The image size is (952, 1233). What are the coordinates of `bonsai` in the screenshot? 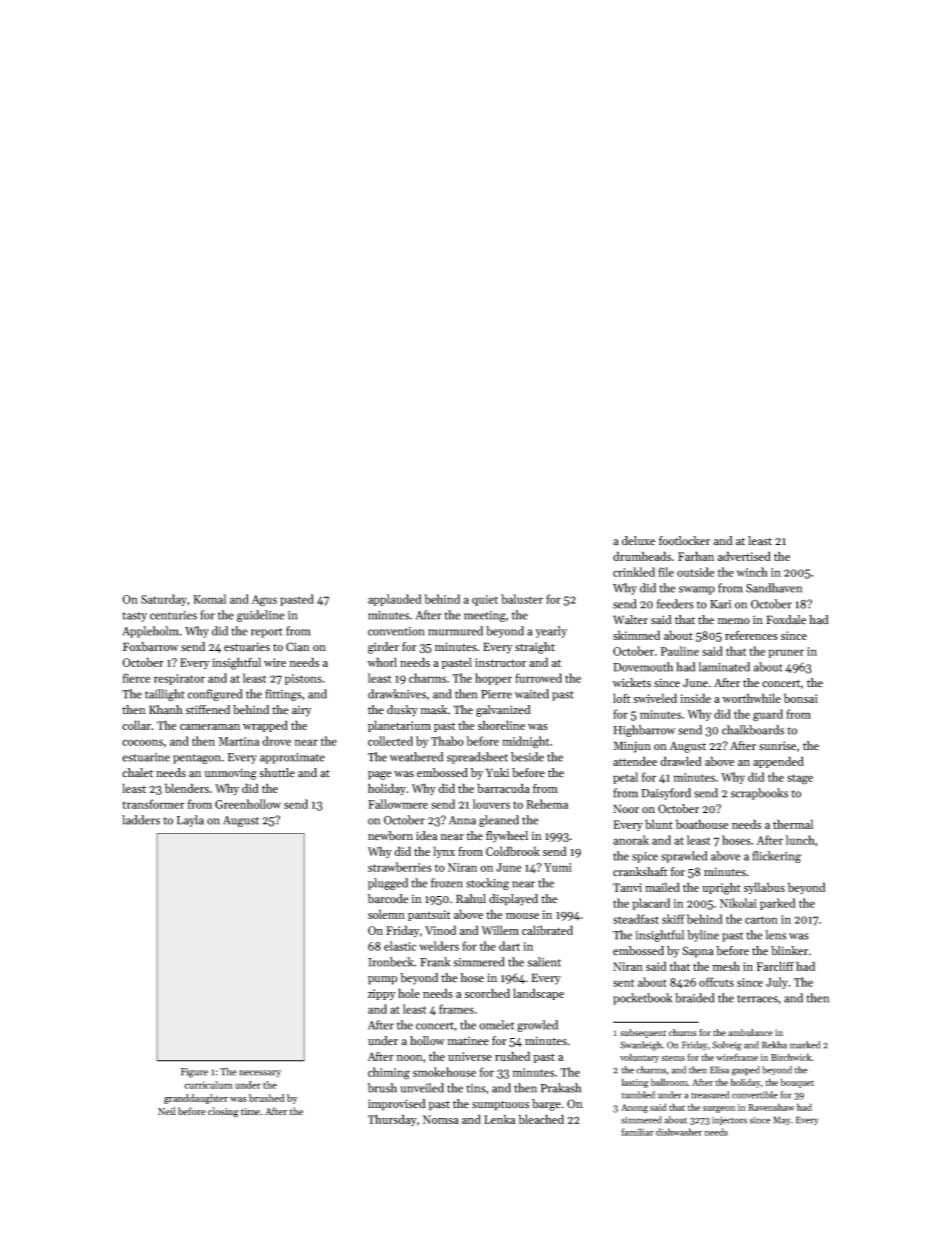 It's located at (801, 698).
